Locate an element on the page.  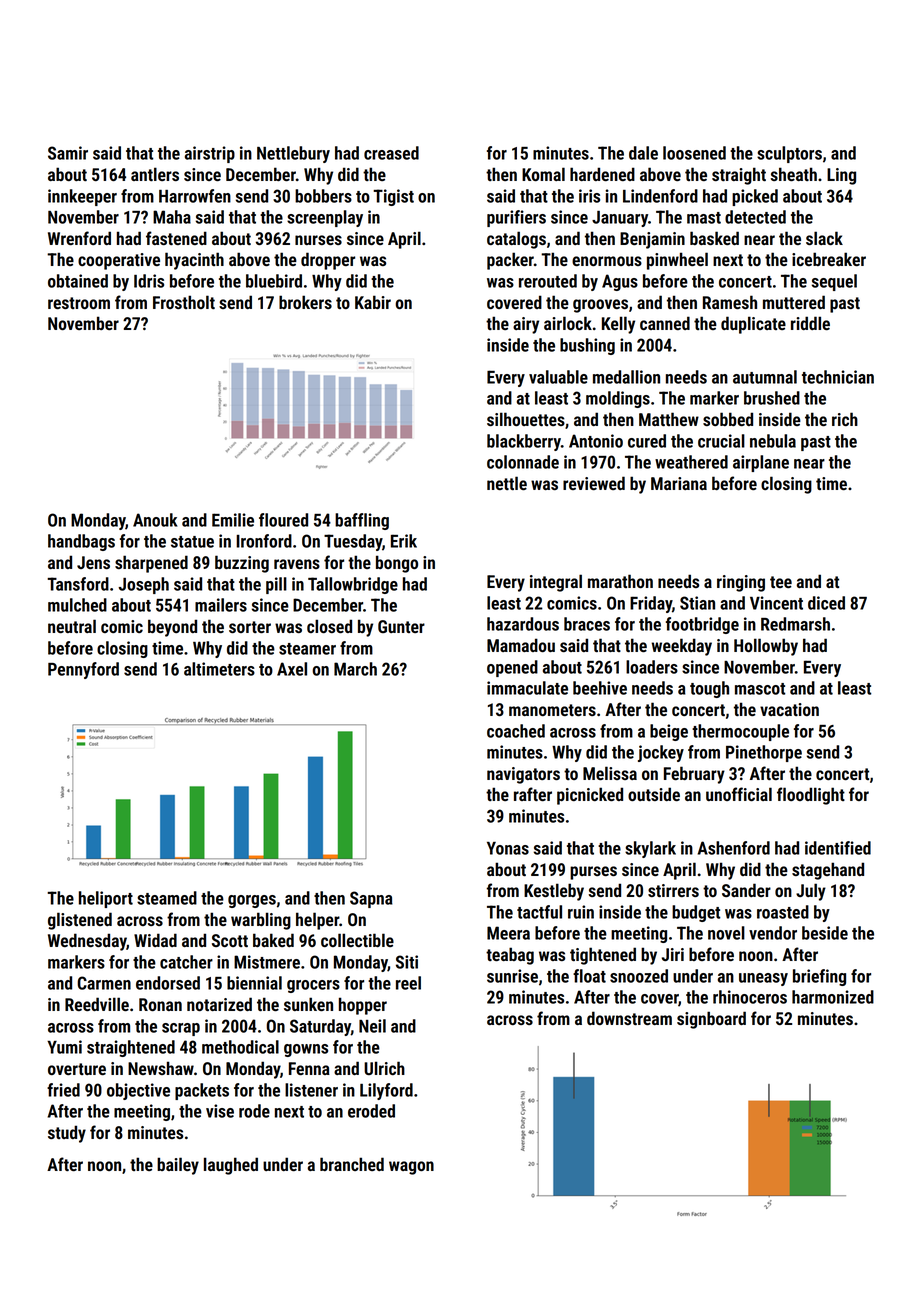
Frostholt is located at coordinates (184, 302).
